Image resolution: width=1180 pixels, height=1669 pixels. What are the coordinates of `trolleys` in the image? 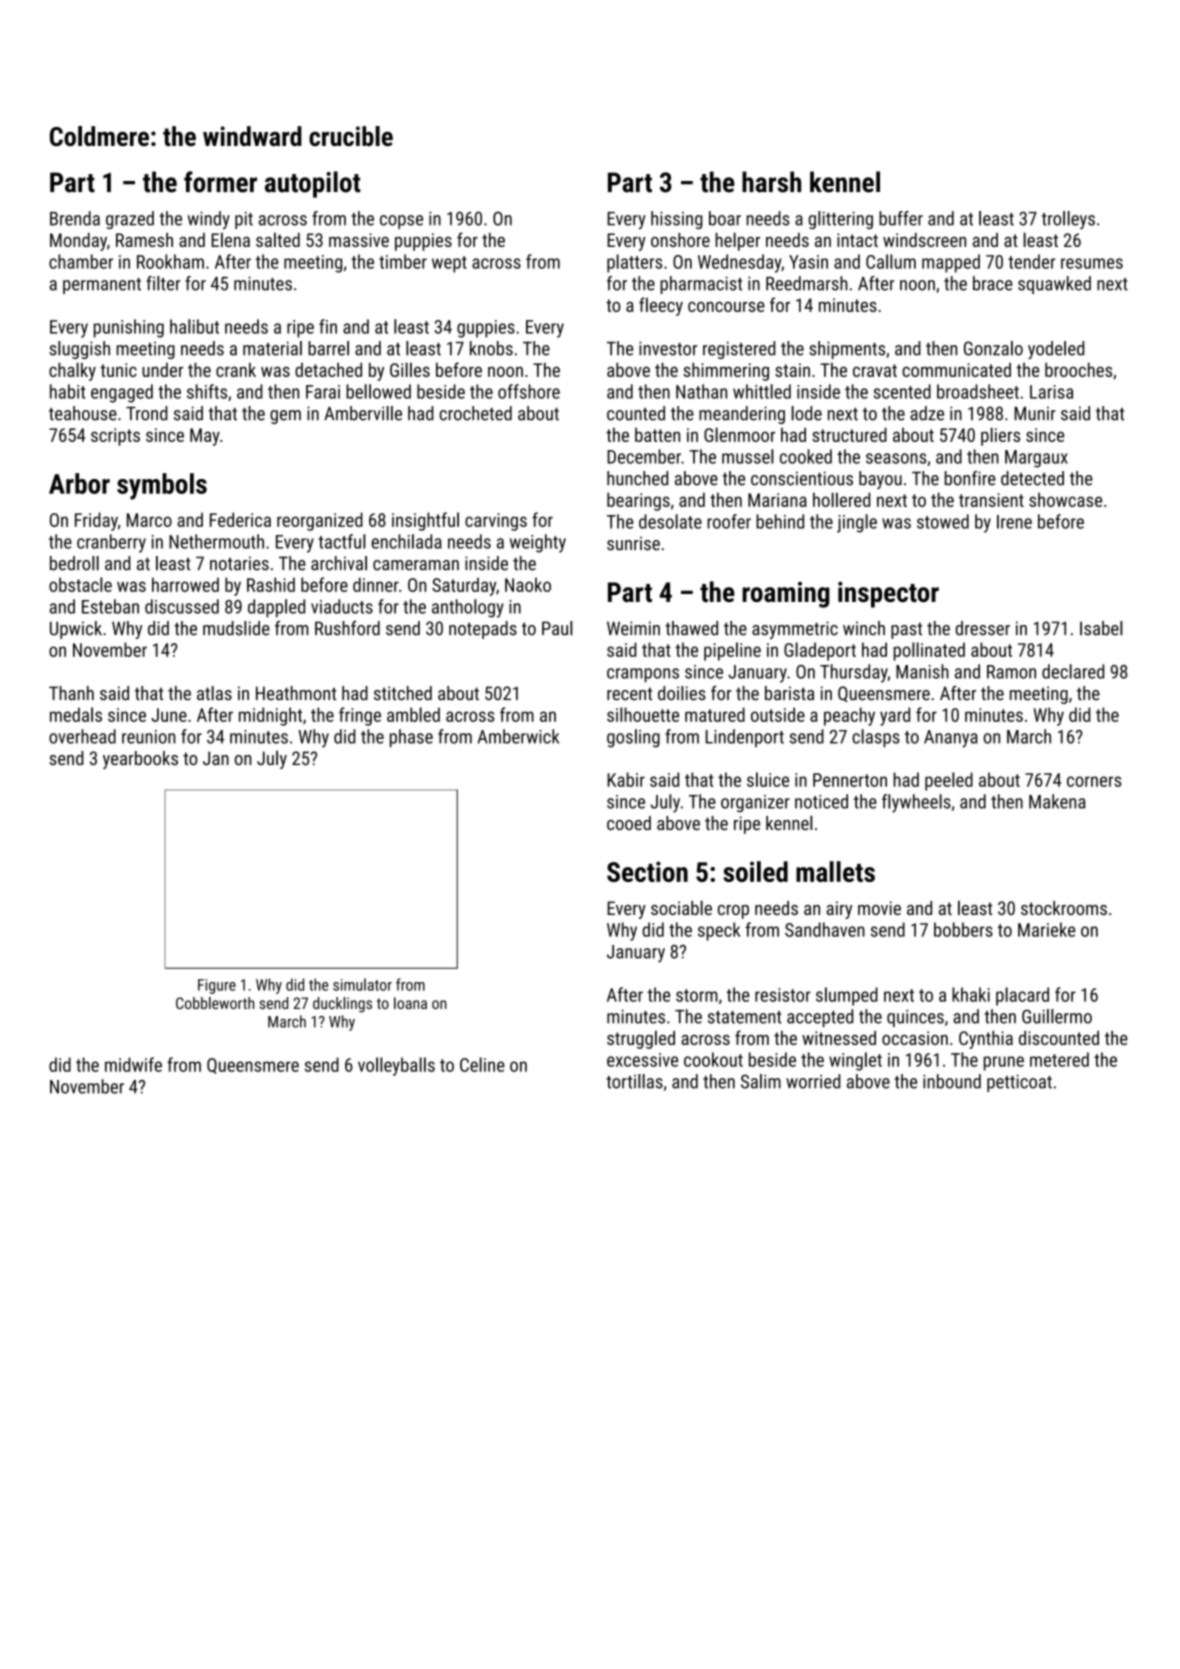 It's located at (1068, 220).
